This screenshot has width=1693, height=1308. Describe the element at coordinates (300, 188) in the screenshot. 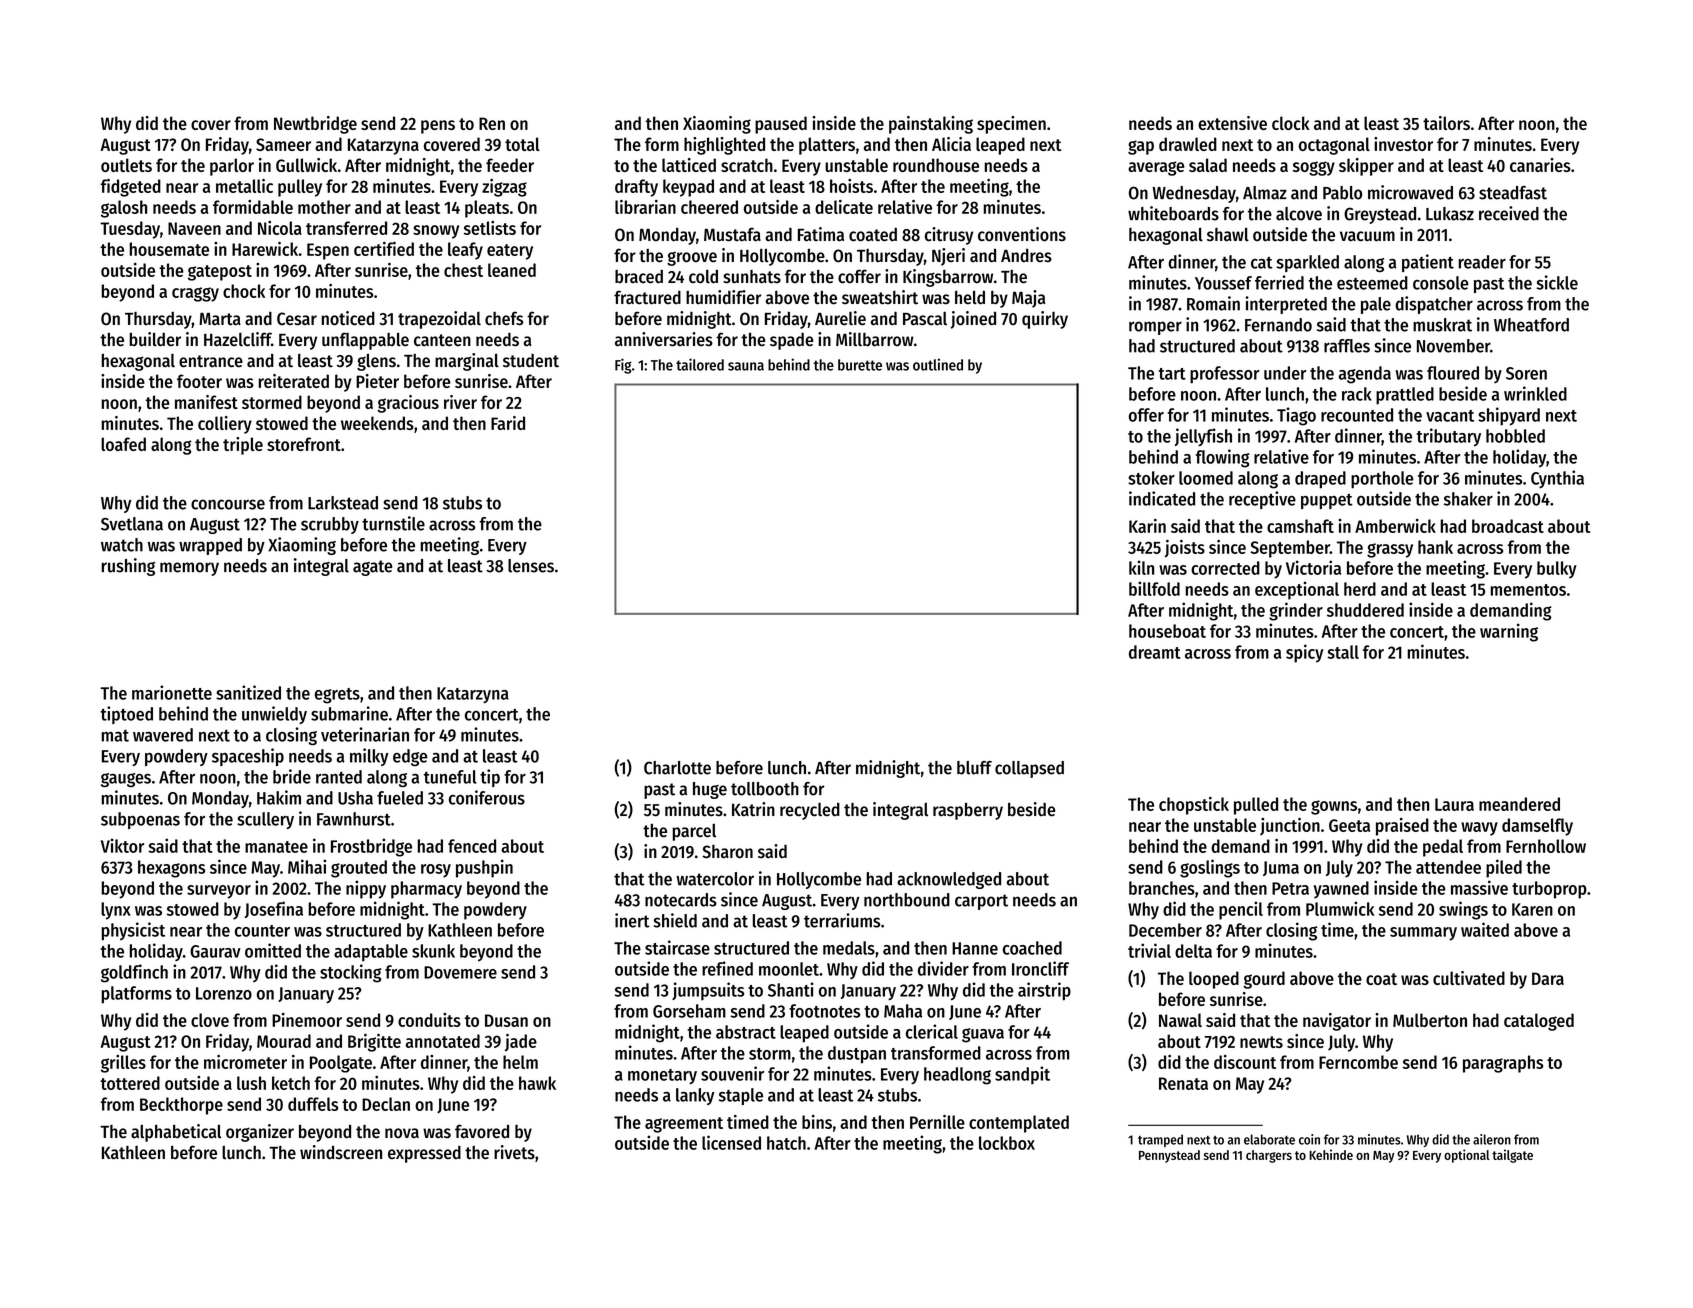

I see `pulley` at that location.
